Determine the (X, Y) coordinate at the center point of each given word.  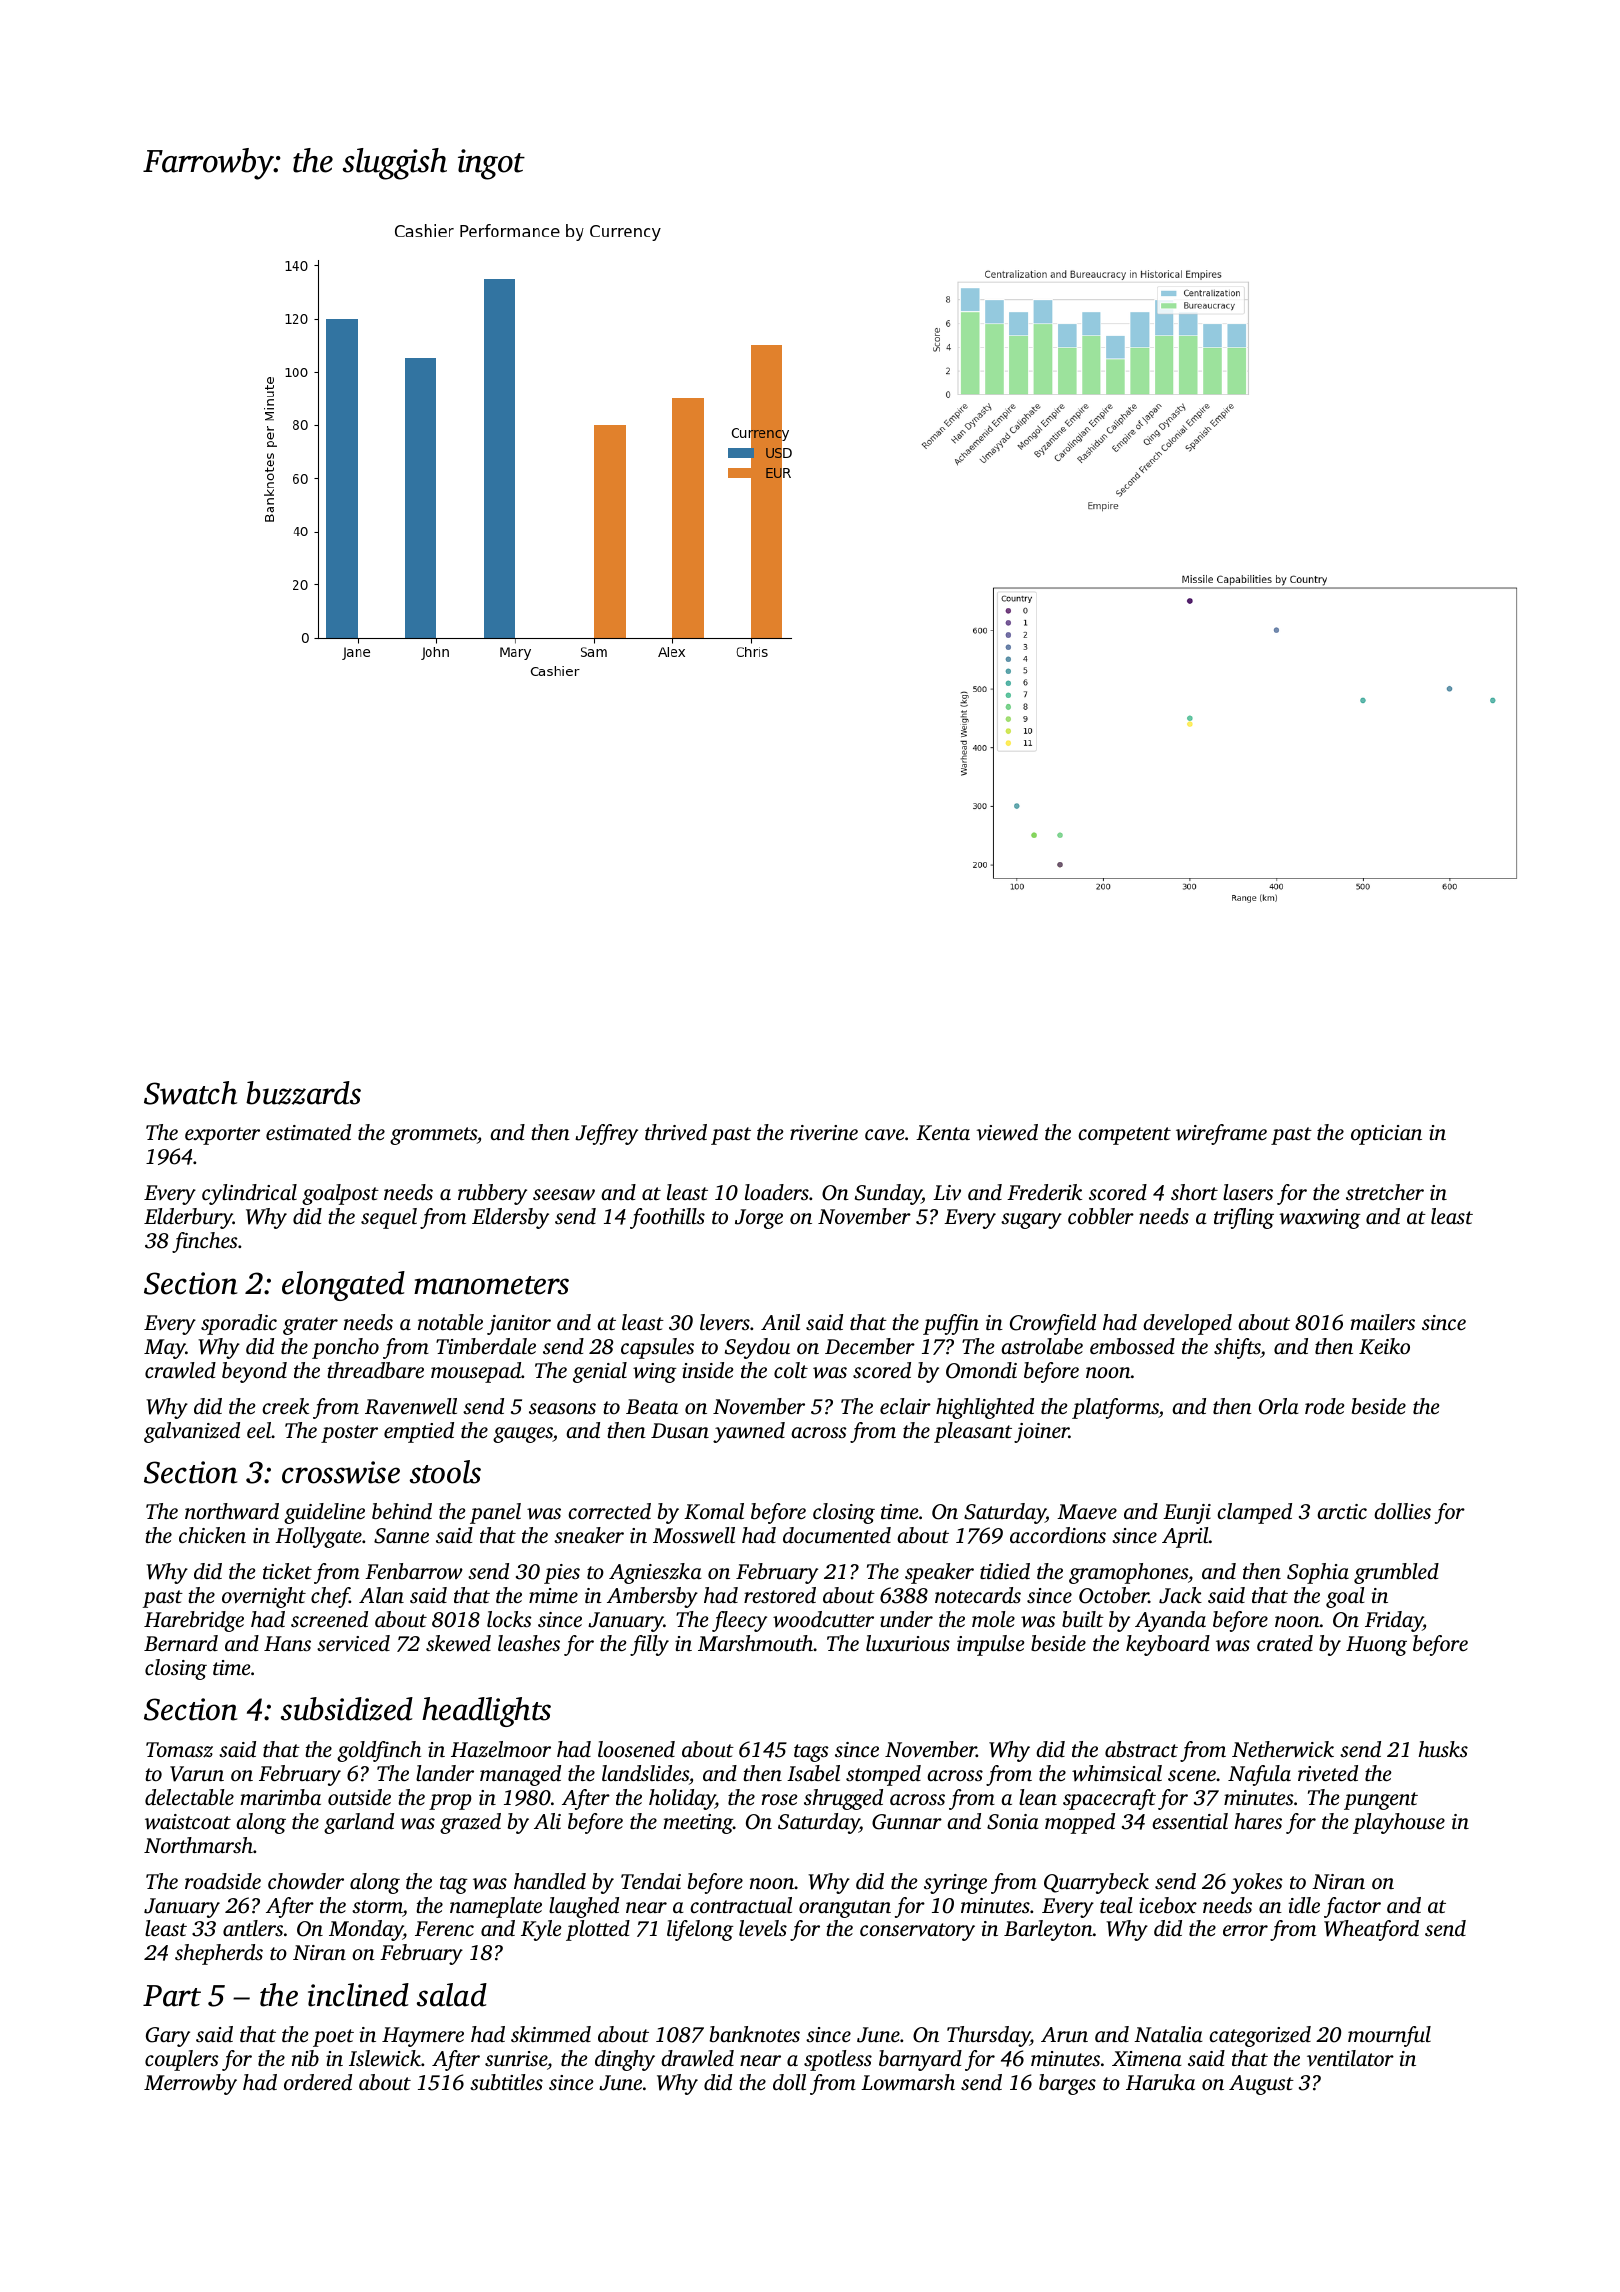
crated (1285, 1643)
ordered (318, 2082)
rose (780, 1799)
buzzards (303, 1093)
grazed (470, 1823)
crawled (180, 1370)
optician (1386, 1135)
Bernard (181, 1643)
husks (1443, 1749)
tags (811, 1753)
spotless (838, 2060)
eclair (905, 1406)
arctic (1342, 1511)
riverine (824, 1132)
